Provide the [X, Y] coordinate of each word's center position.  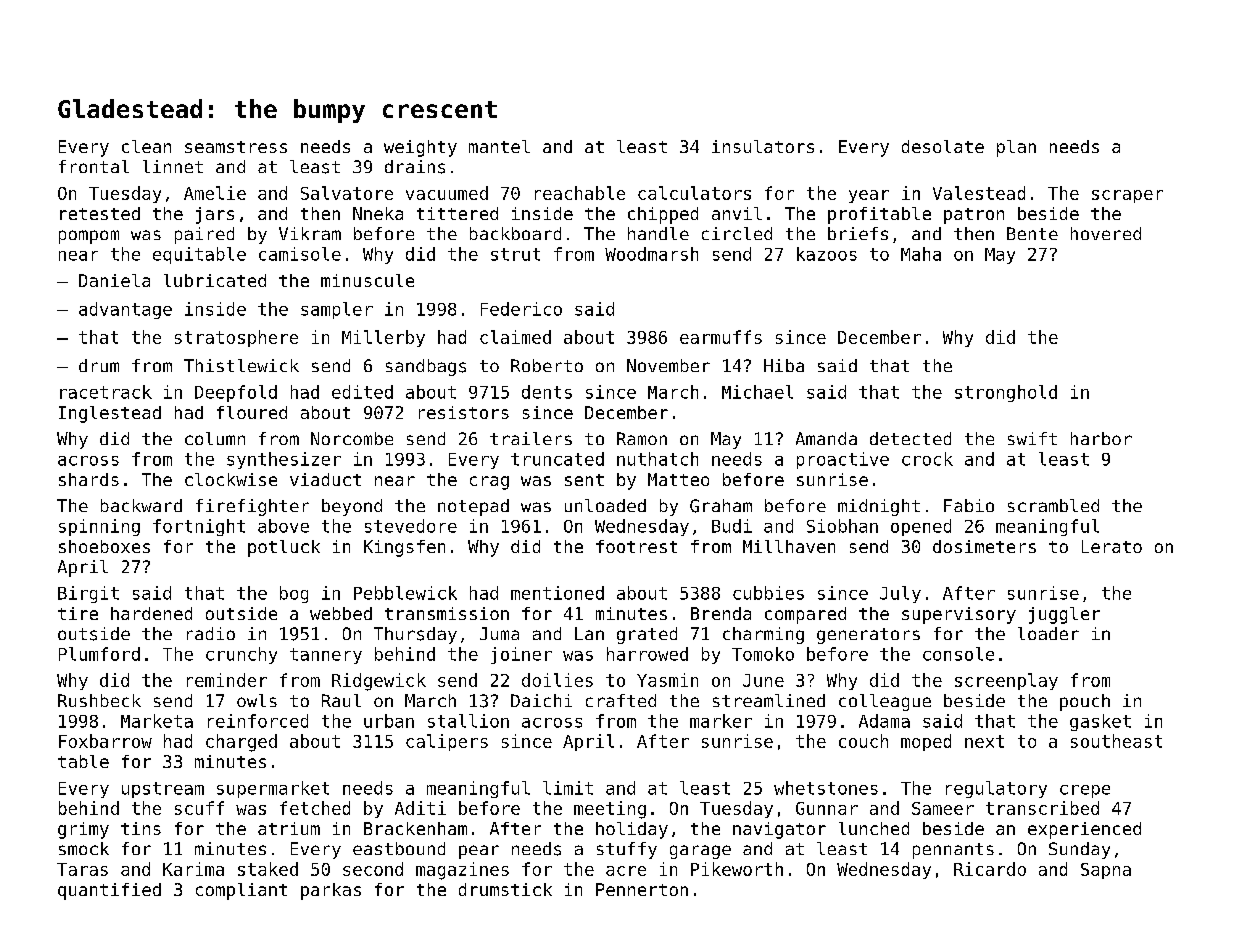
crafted [621, 700]
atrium [289, 828]
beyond [352, 507]
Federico [521, 309]
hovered [1106, 233]
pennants [953, 851]
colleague [885, 702]
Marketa [157, 721]
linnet [173, 166]
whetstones [826, 788]
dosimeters [984, 546]
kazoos [827, 254]
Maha [921, 254]
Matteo [678, 479]
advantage [125, 310]
